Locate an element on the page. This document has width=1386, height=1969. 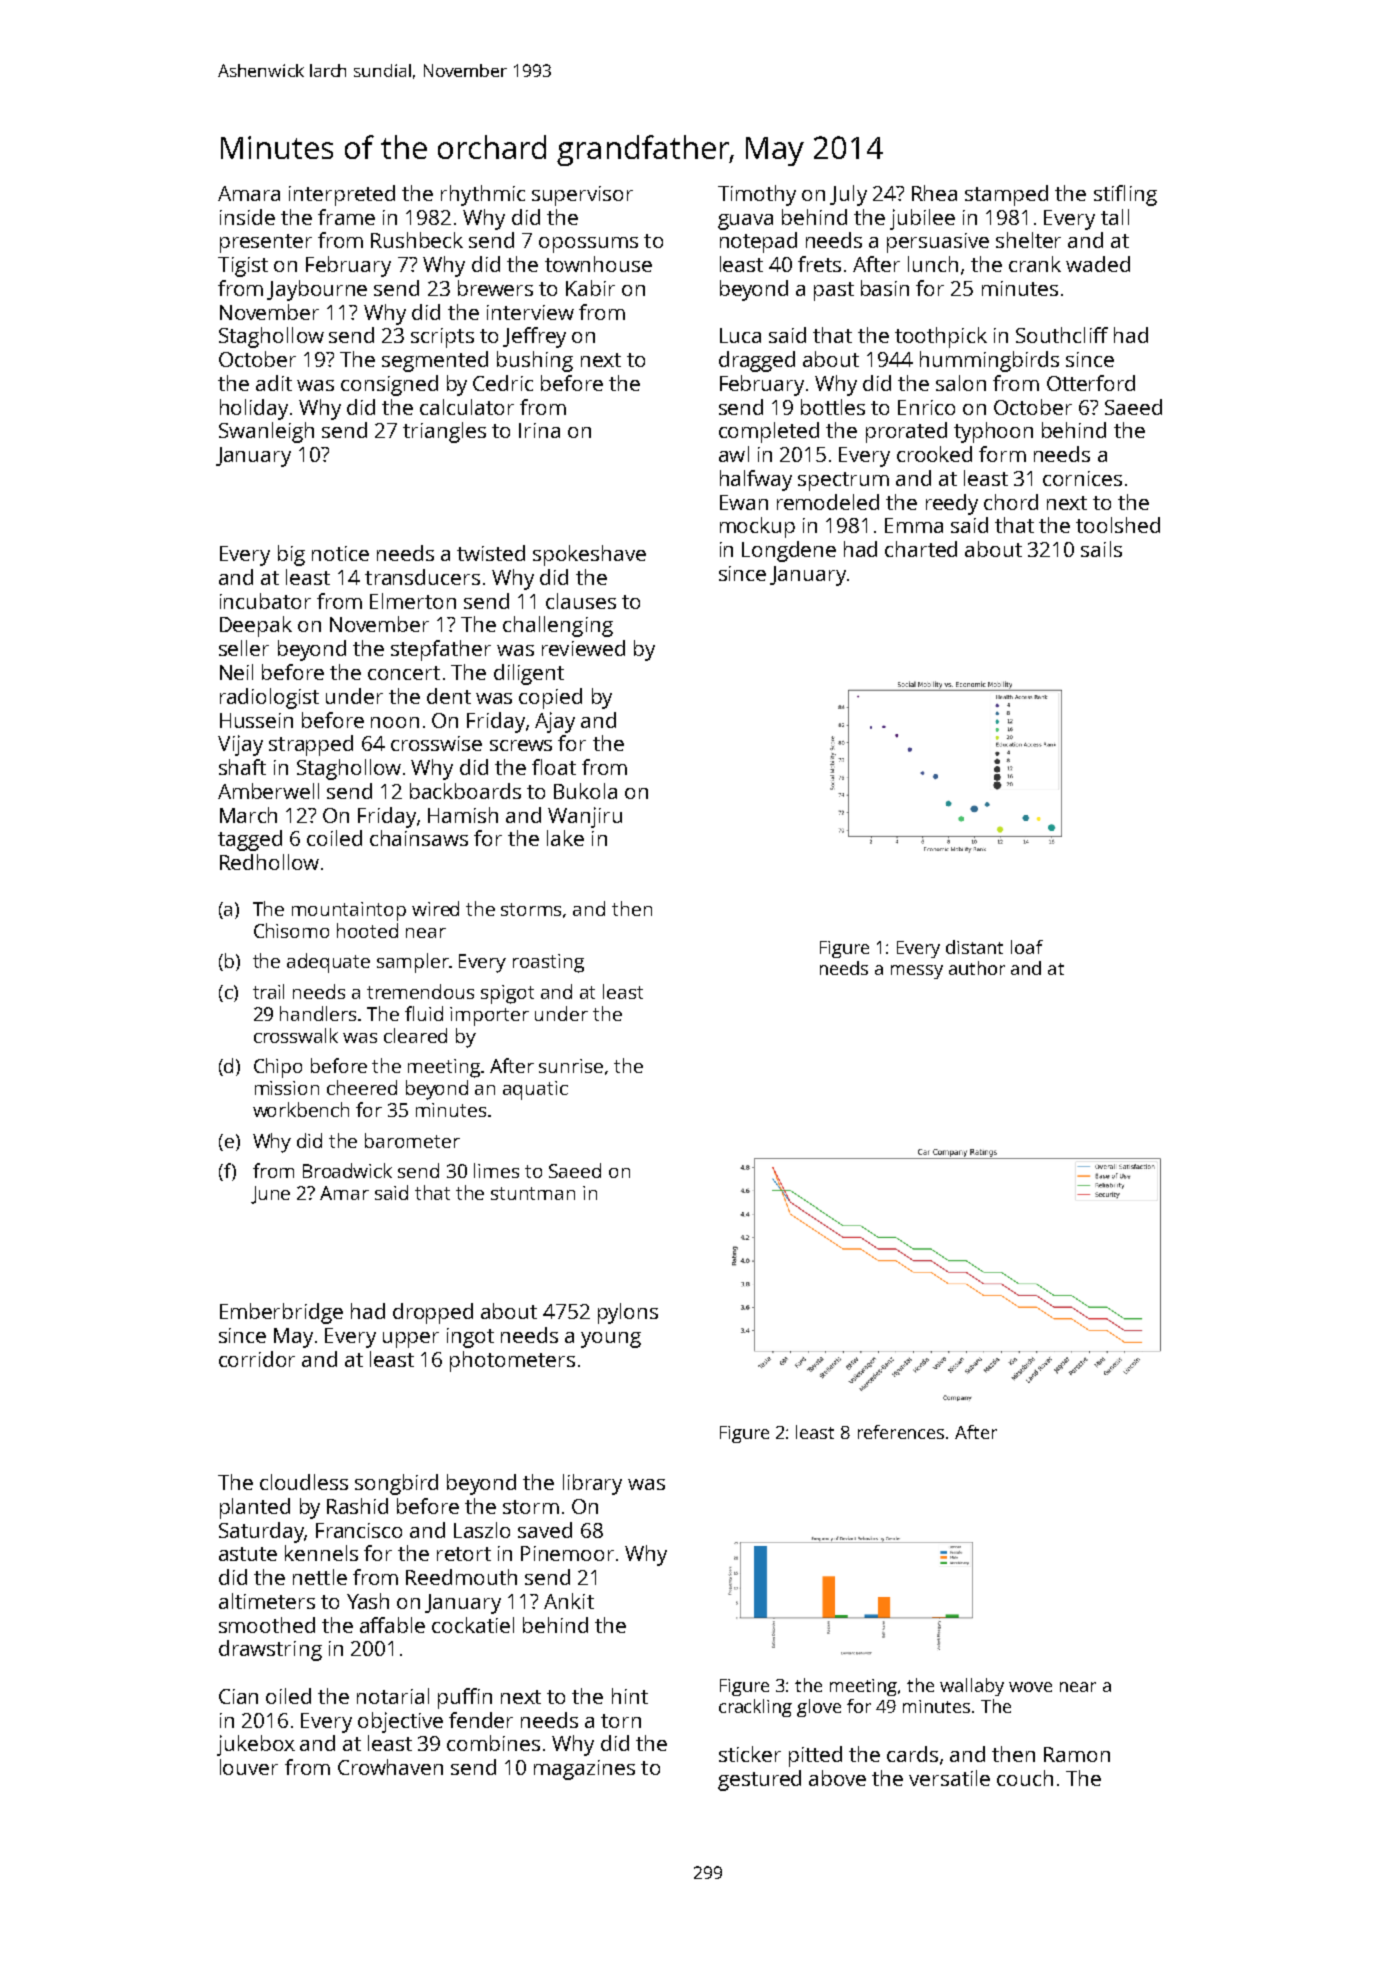
Timothy is located at coordinates (757, 195).
